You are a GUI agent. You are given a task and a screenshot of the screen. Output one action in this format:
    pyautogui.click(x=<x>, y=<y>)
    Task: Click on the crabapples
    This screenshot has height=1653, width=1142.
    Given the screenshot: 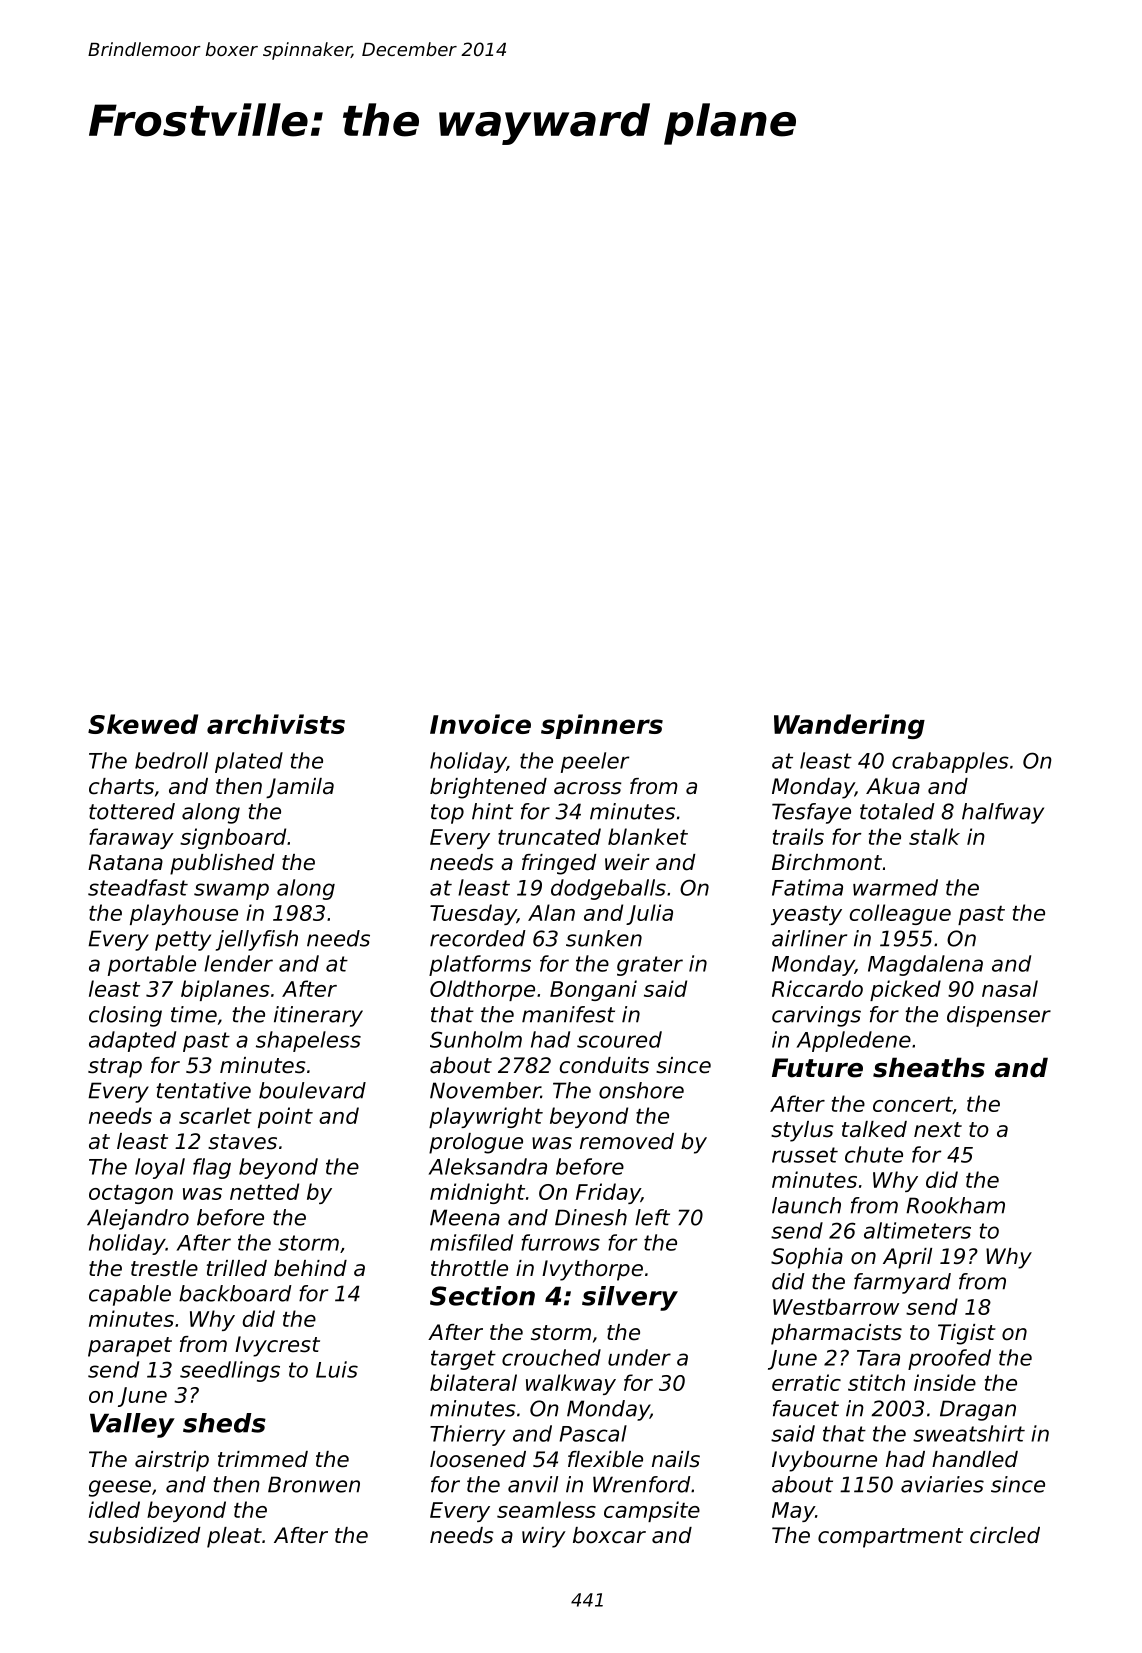 What is the action you would take?
    pyautogui.click(x=950, y=762)
